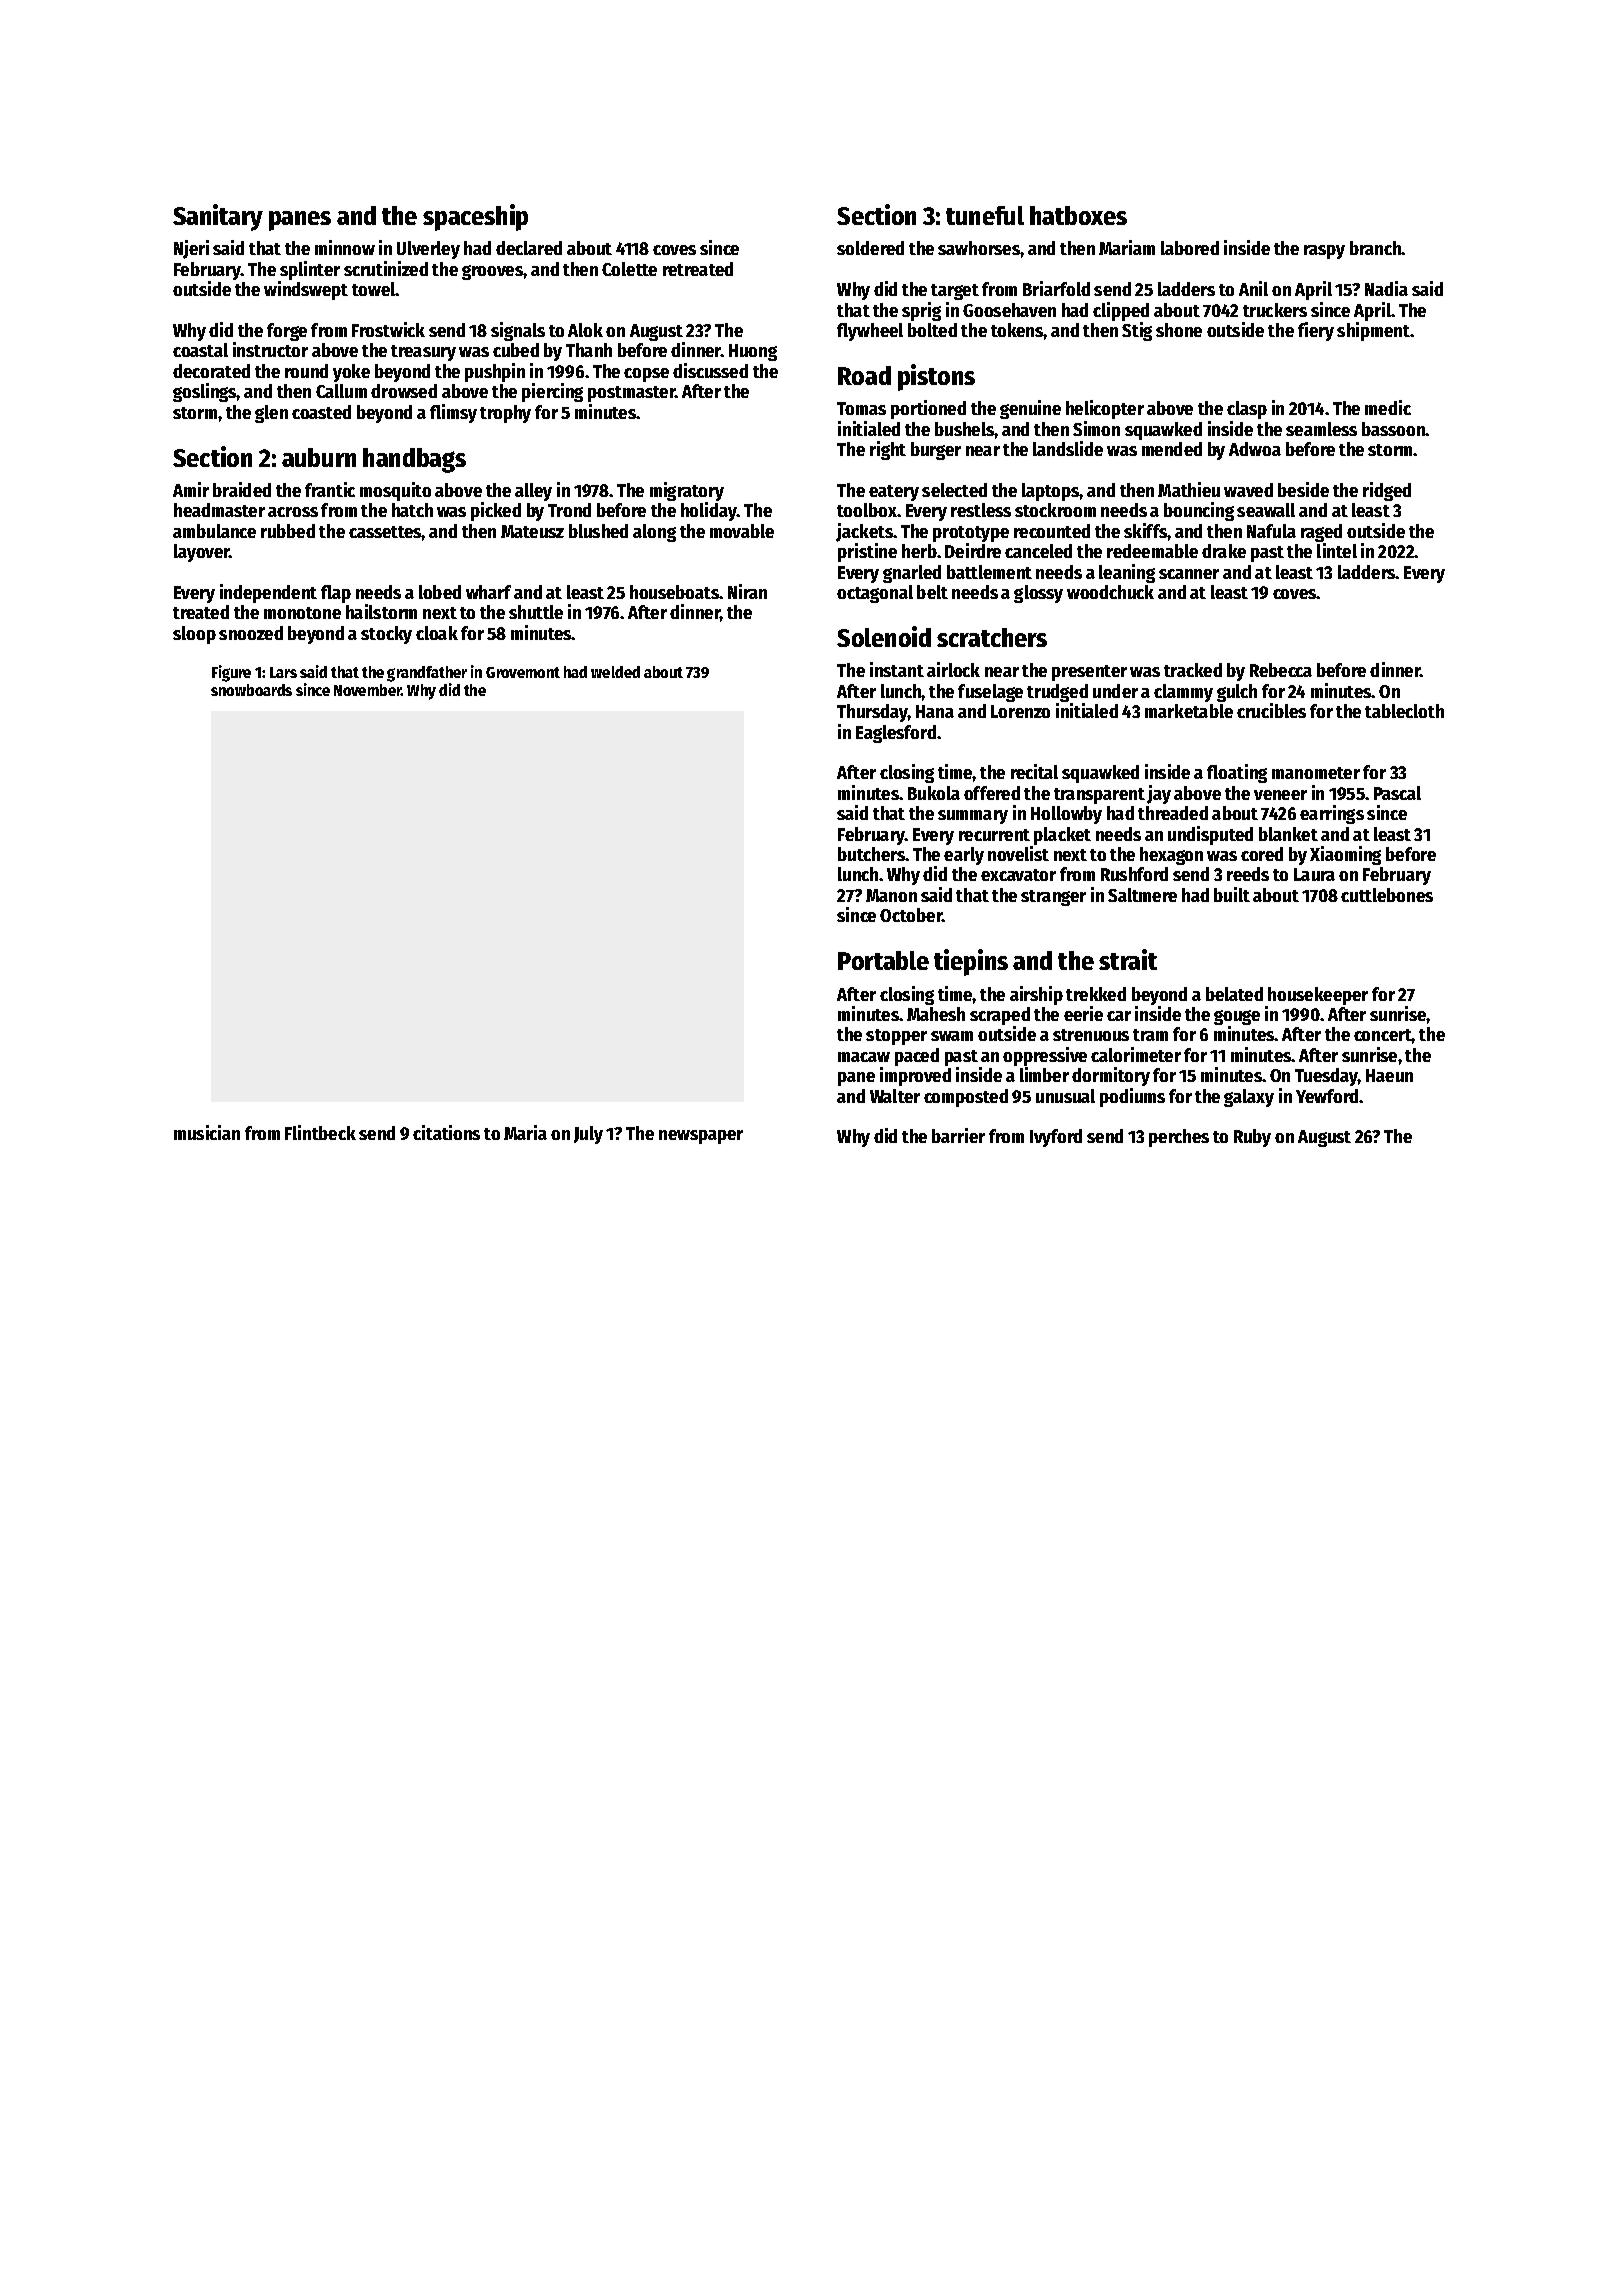 The image size is (1620, 2292). What do you see at coordinates (218, 217) in the screenshot?
I see `Sanitary` at bounding box center [218, 217].
